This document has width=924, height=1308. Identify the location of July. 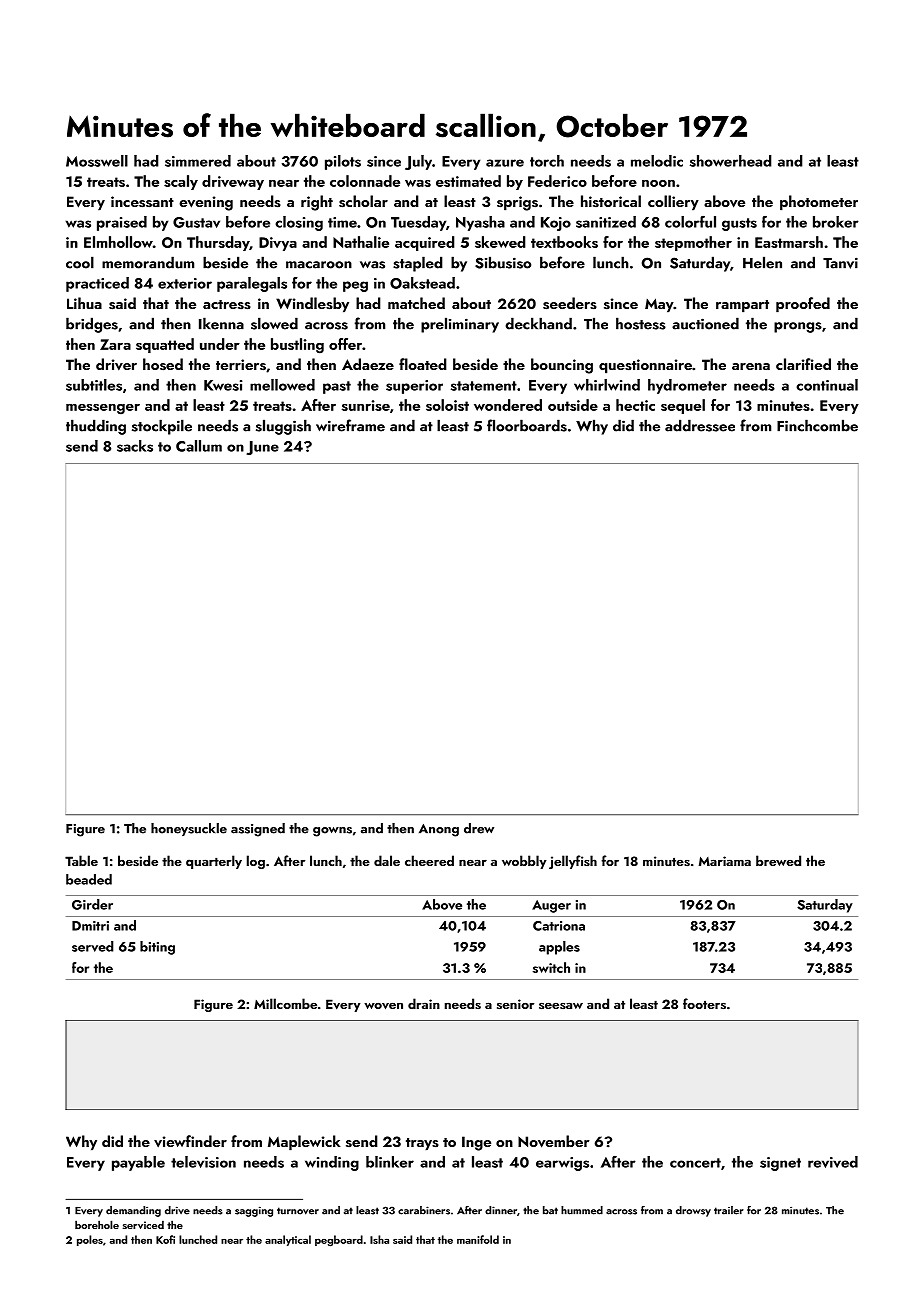
(418, 162).
